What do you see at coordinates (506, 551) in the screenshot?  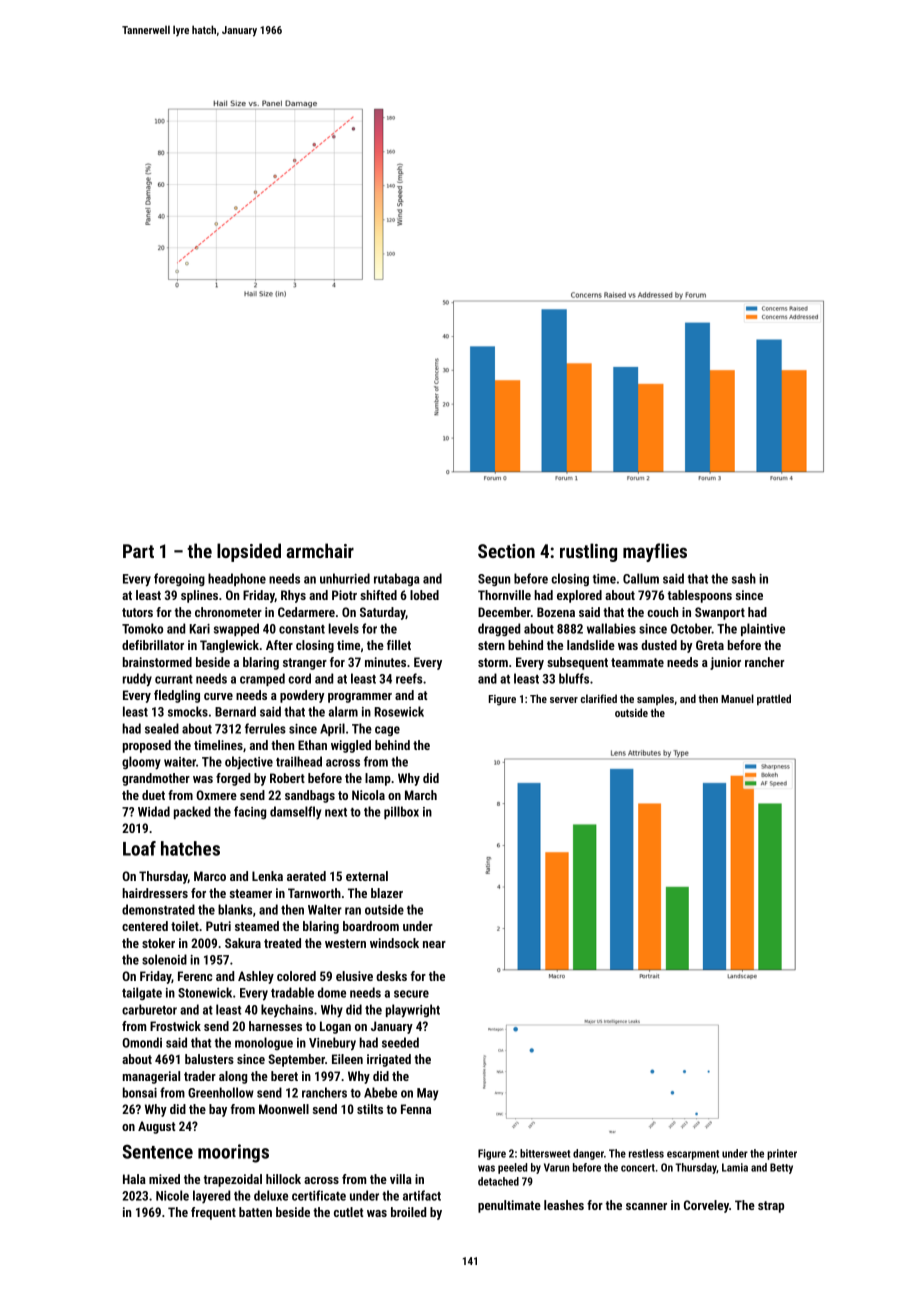 I see `Section` at bounding box center [506, 551].
